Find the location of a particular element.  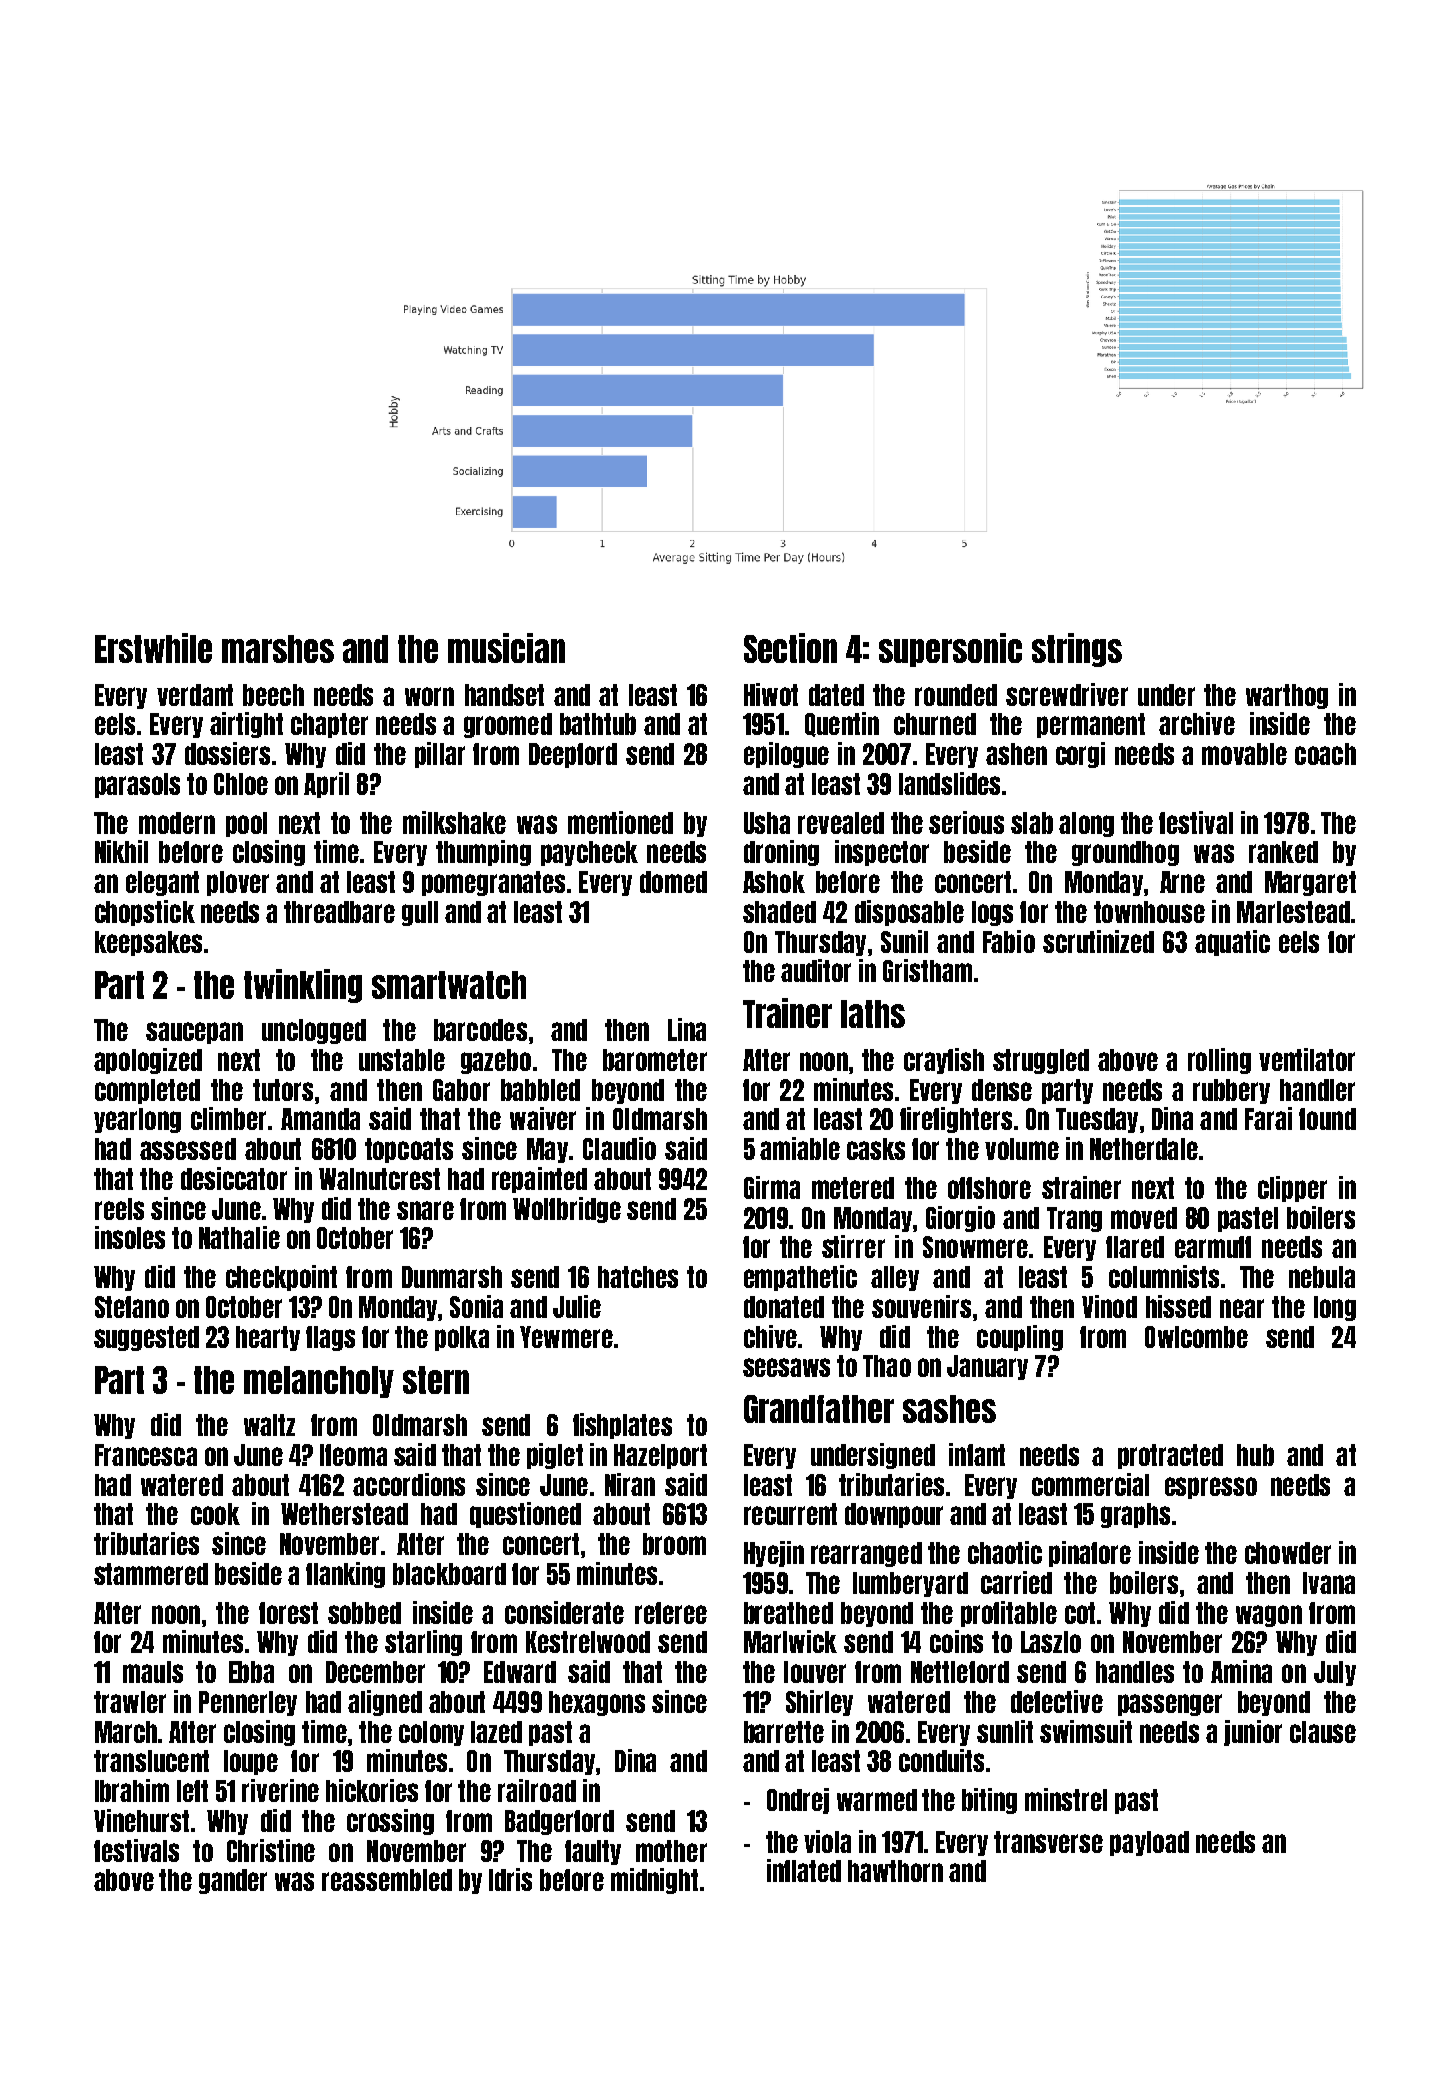

cook is located at coordinates (215, 1514).
